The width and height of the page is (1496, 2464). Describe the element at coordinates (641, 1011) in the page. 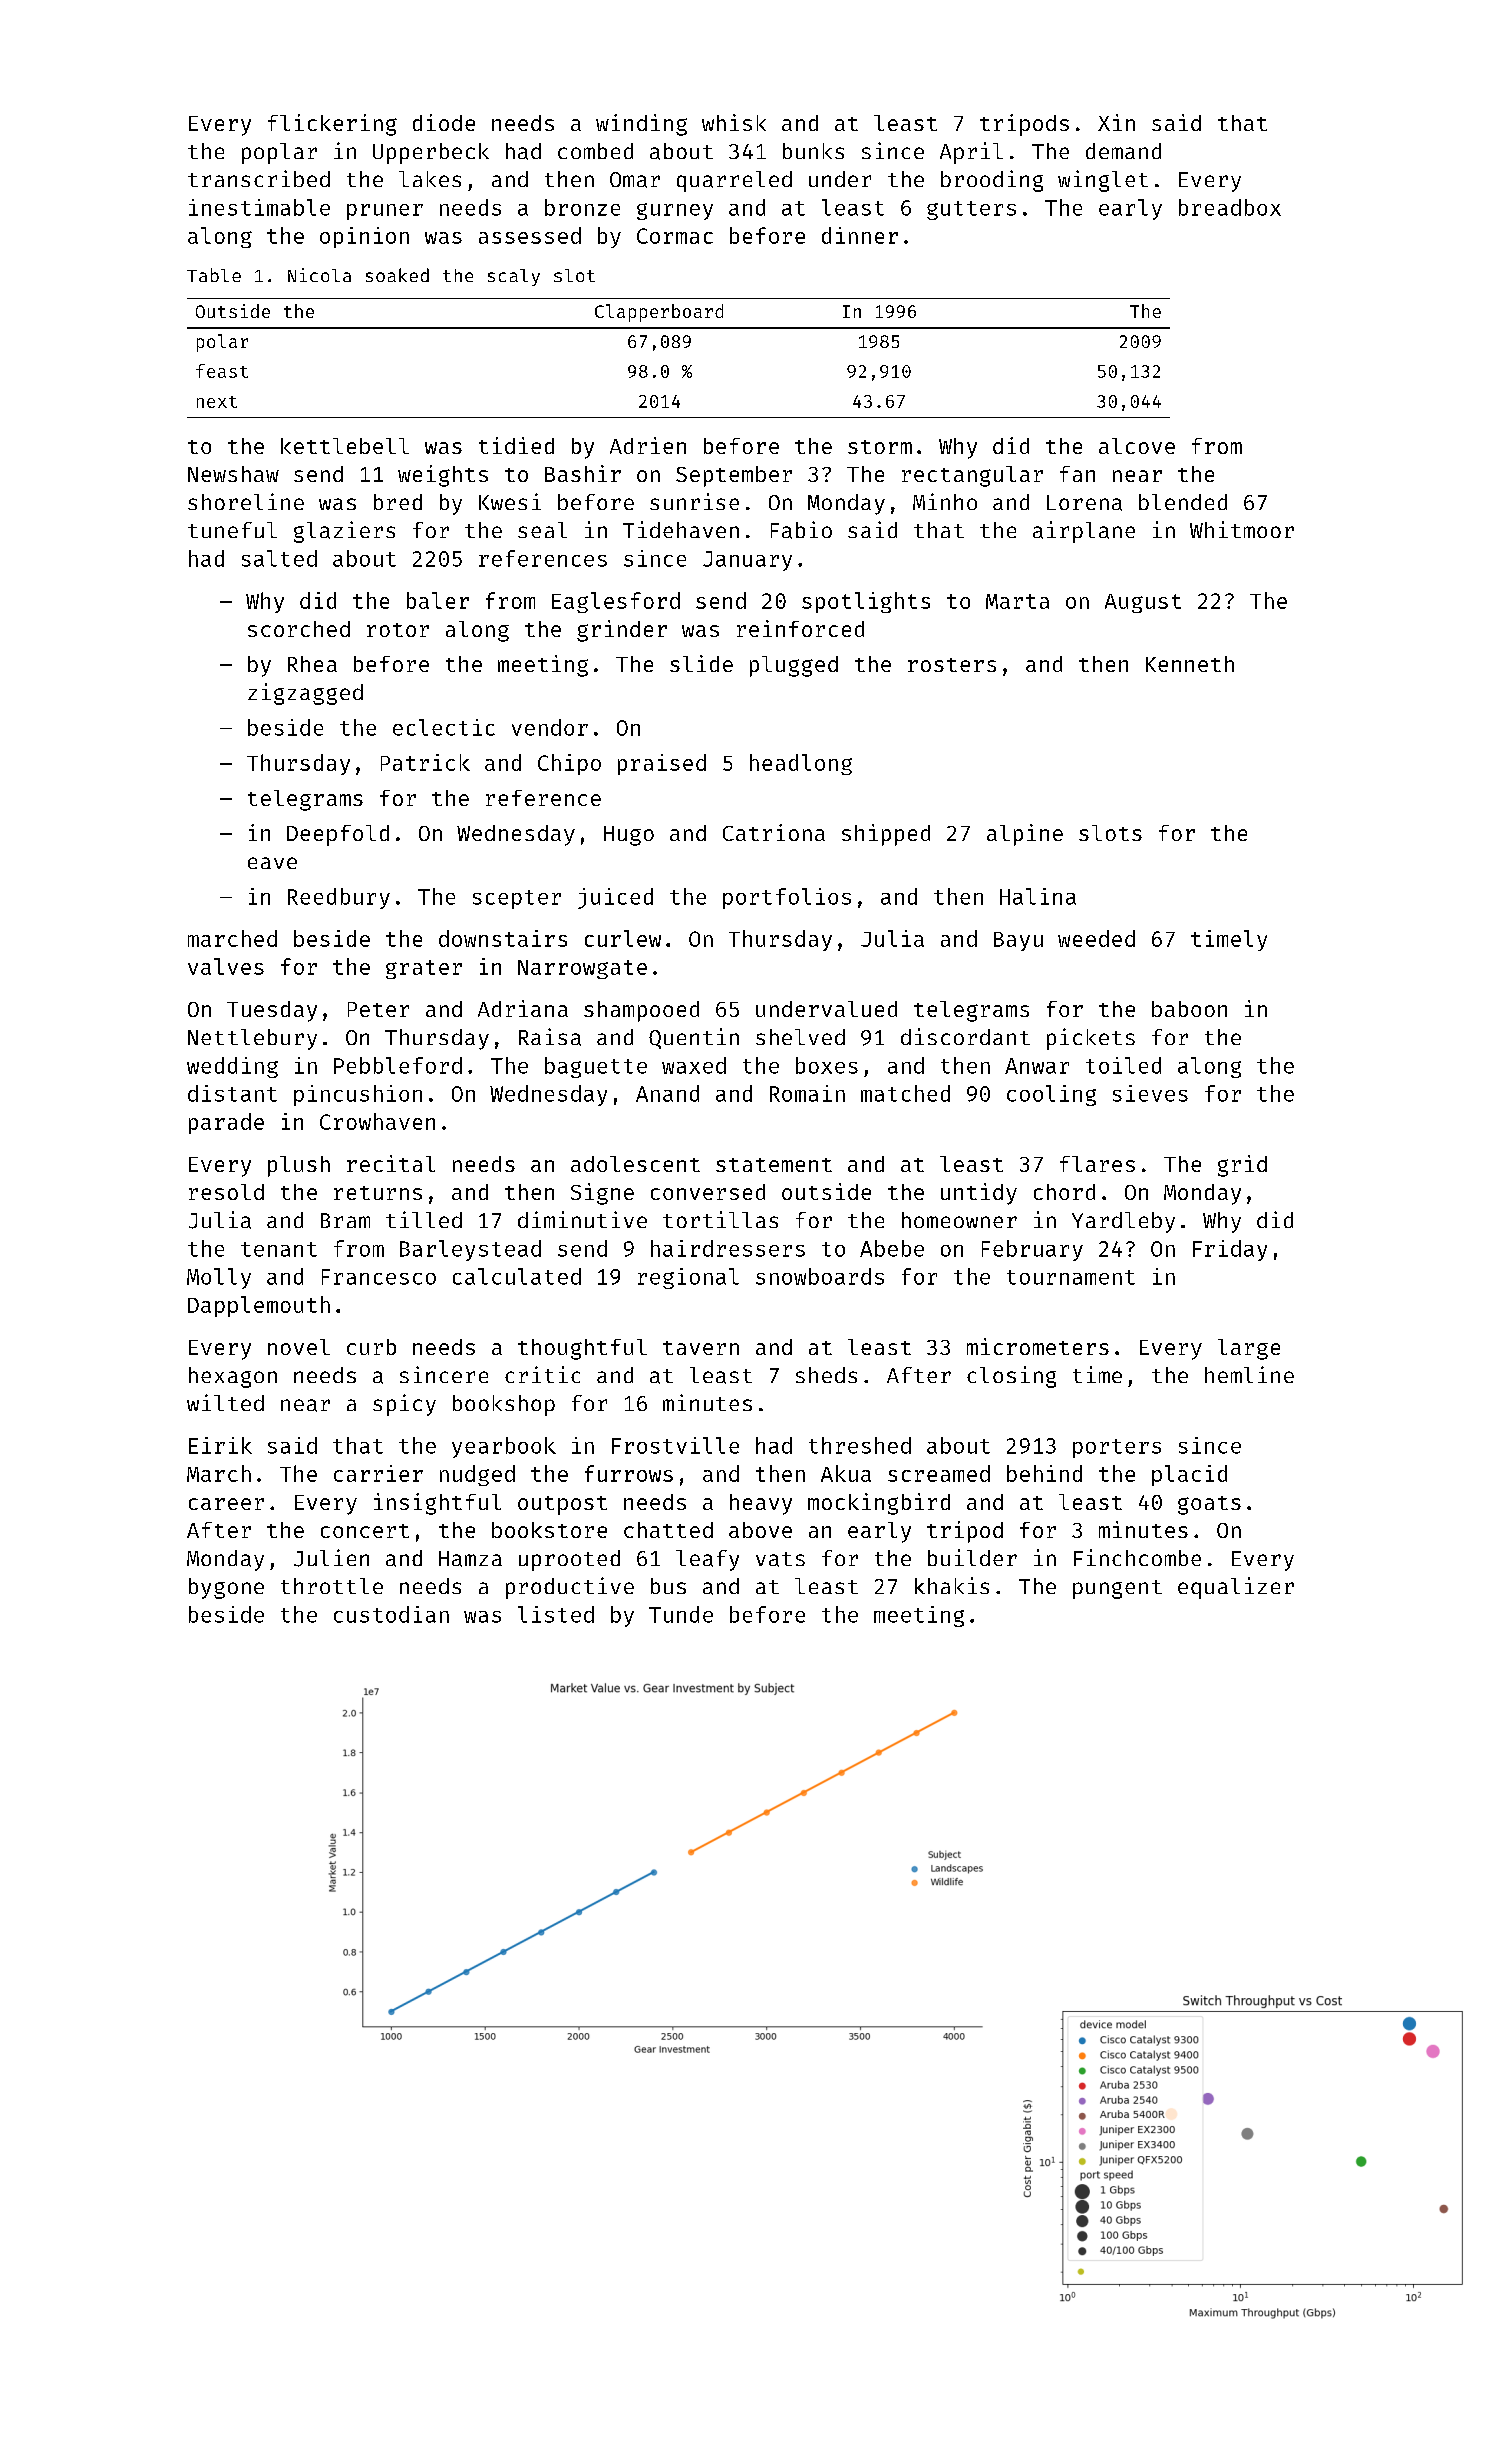

I see `shampooed` at that location.
